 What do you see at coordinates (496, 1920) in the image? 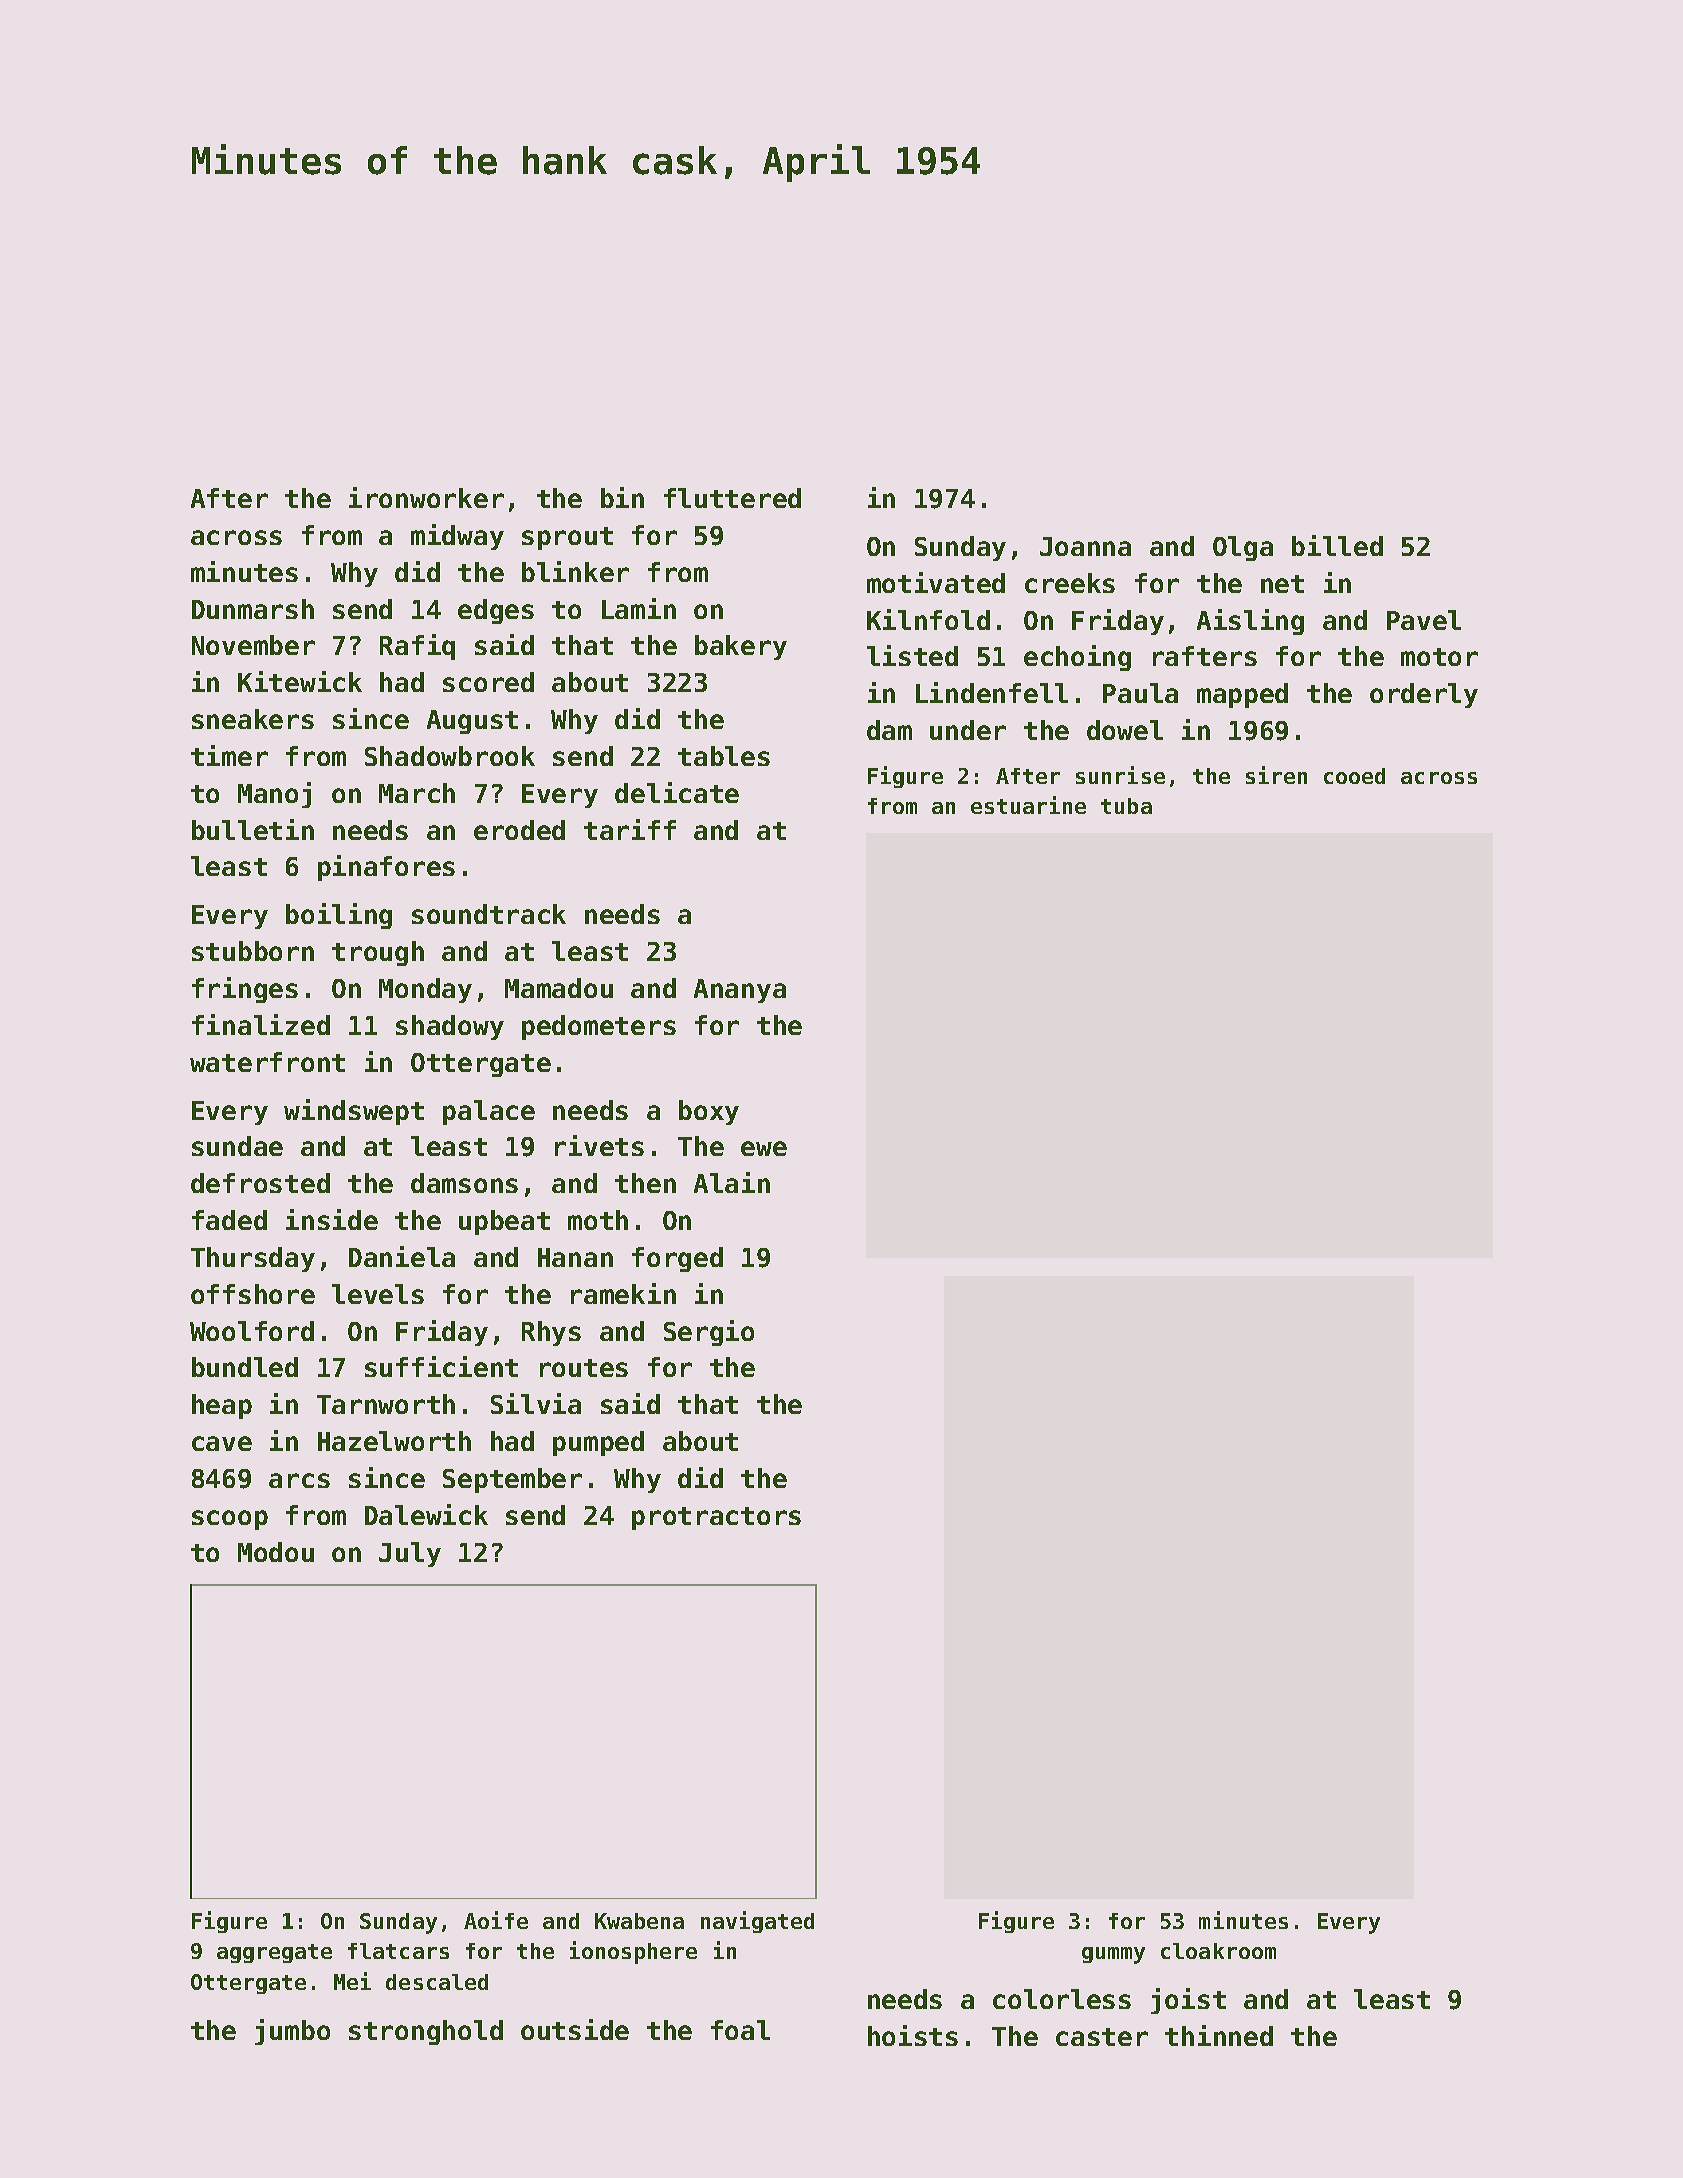
I see `Aoife` at bounding box center [496, 1920].
